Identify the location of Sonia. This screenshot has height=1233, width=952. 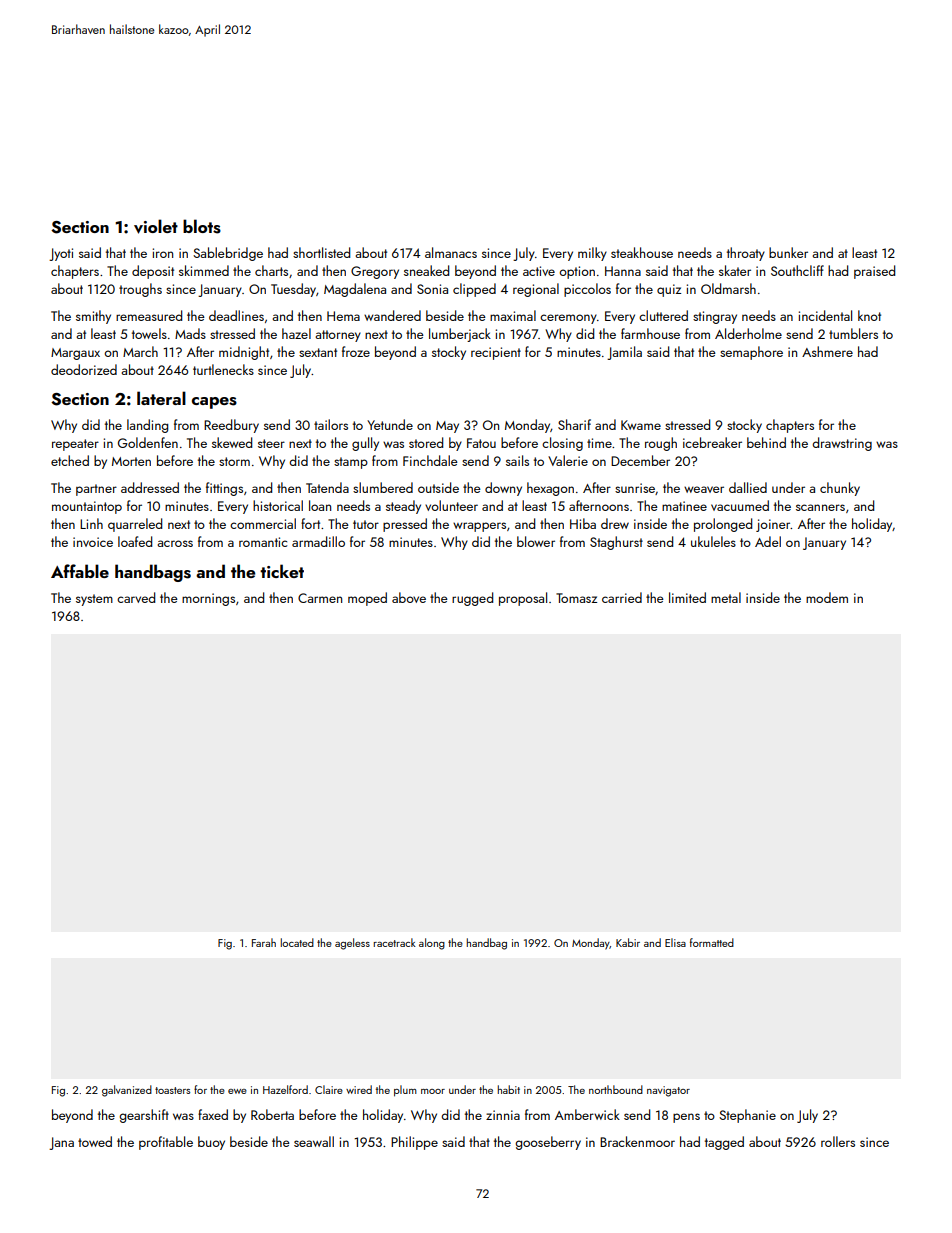
(432, 289).
